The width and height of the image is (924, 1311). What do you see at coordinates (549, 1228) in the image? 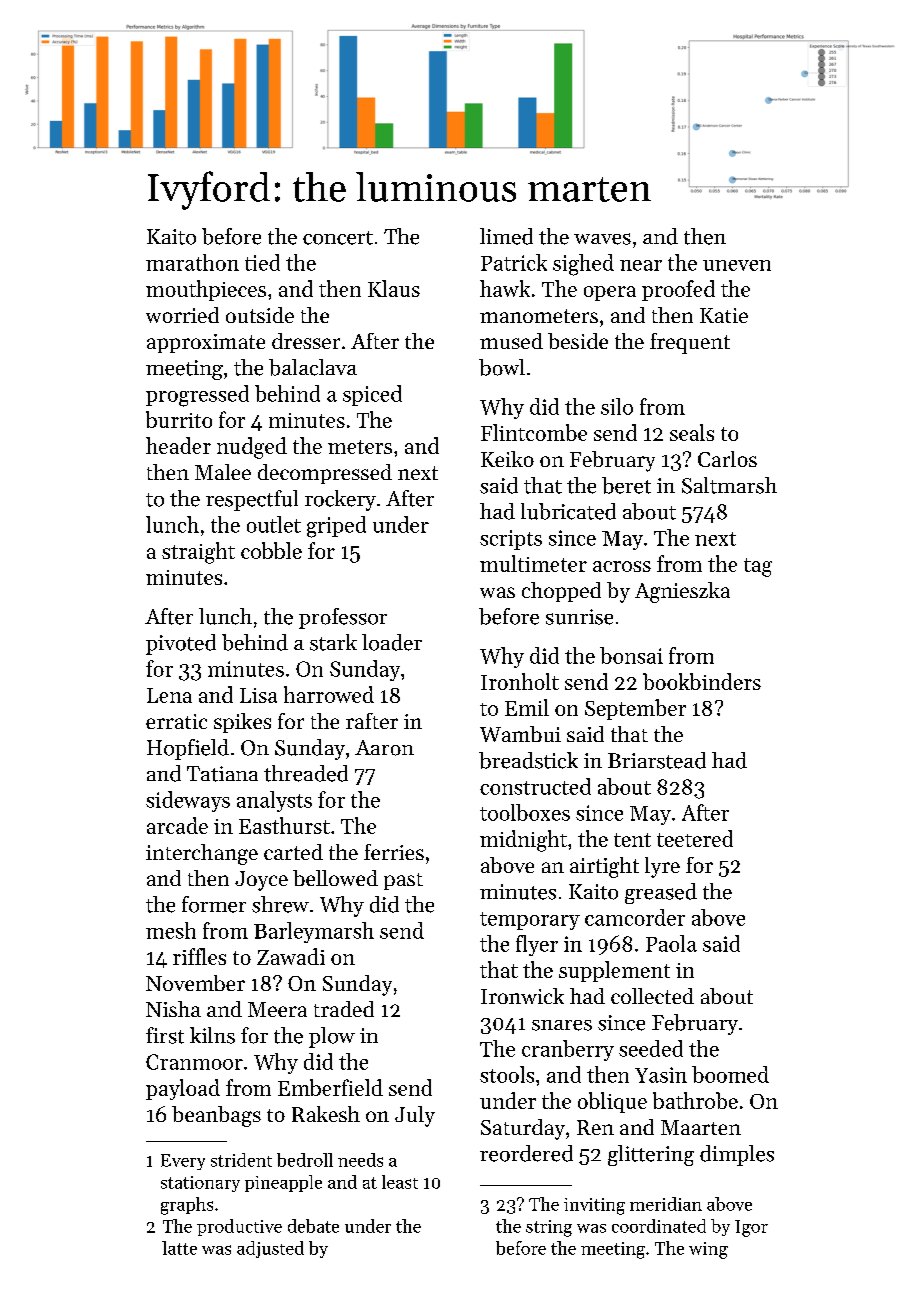
I see `string` at bounding box center [549, 1228].
